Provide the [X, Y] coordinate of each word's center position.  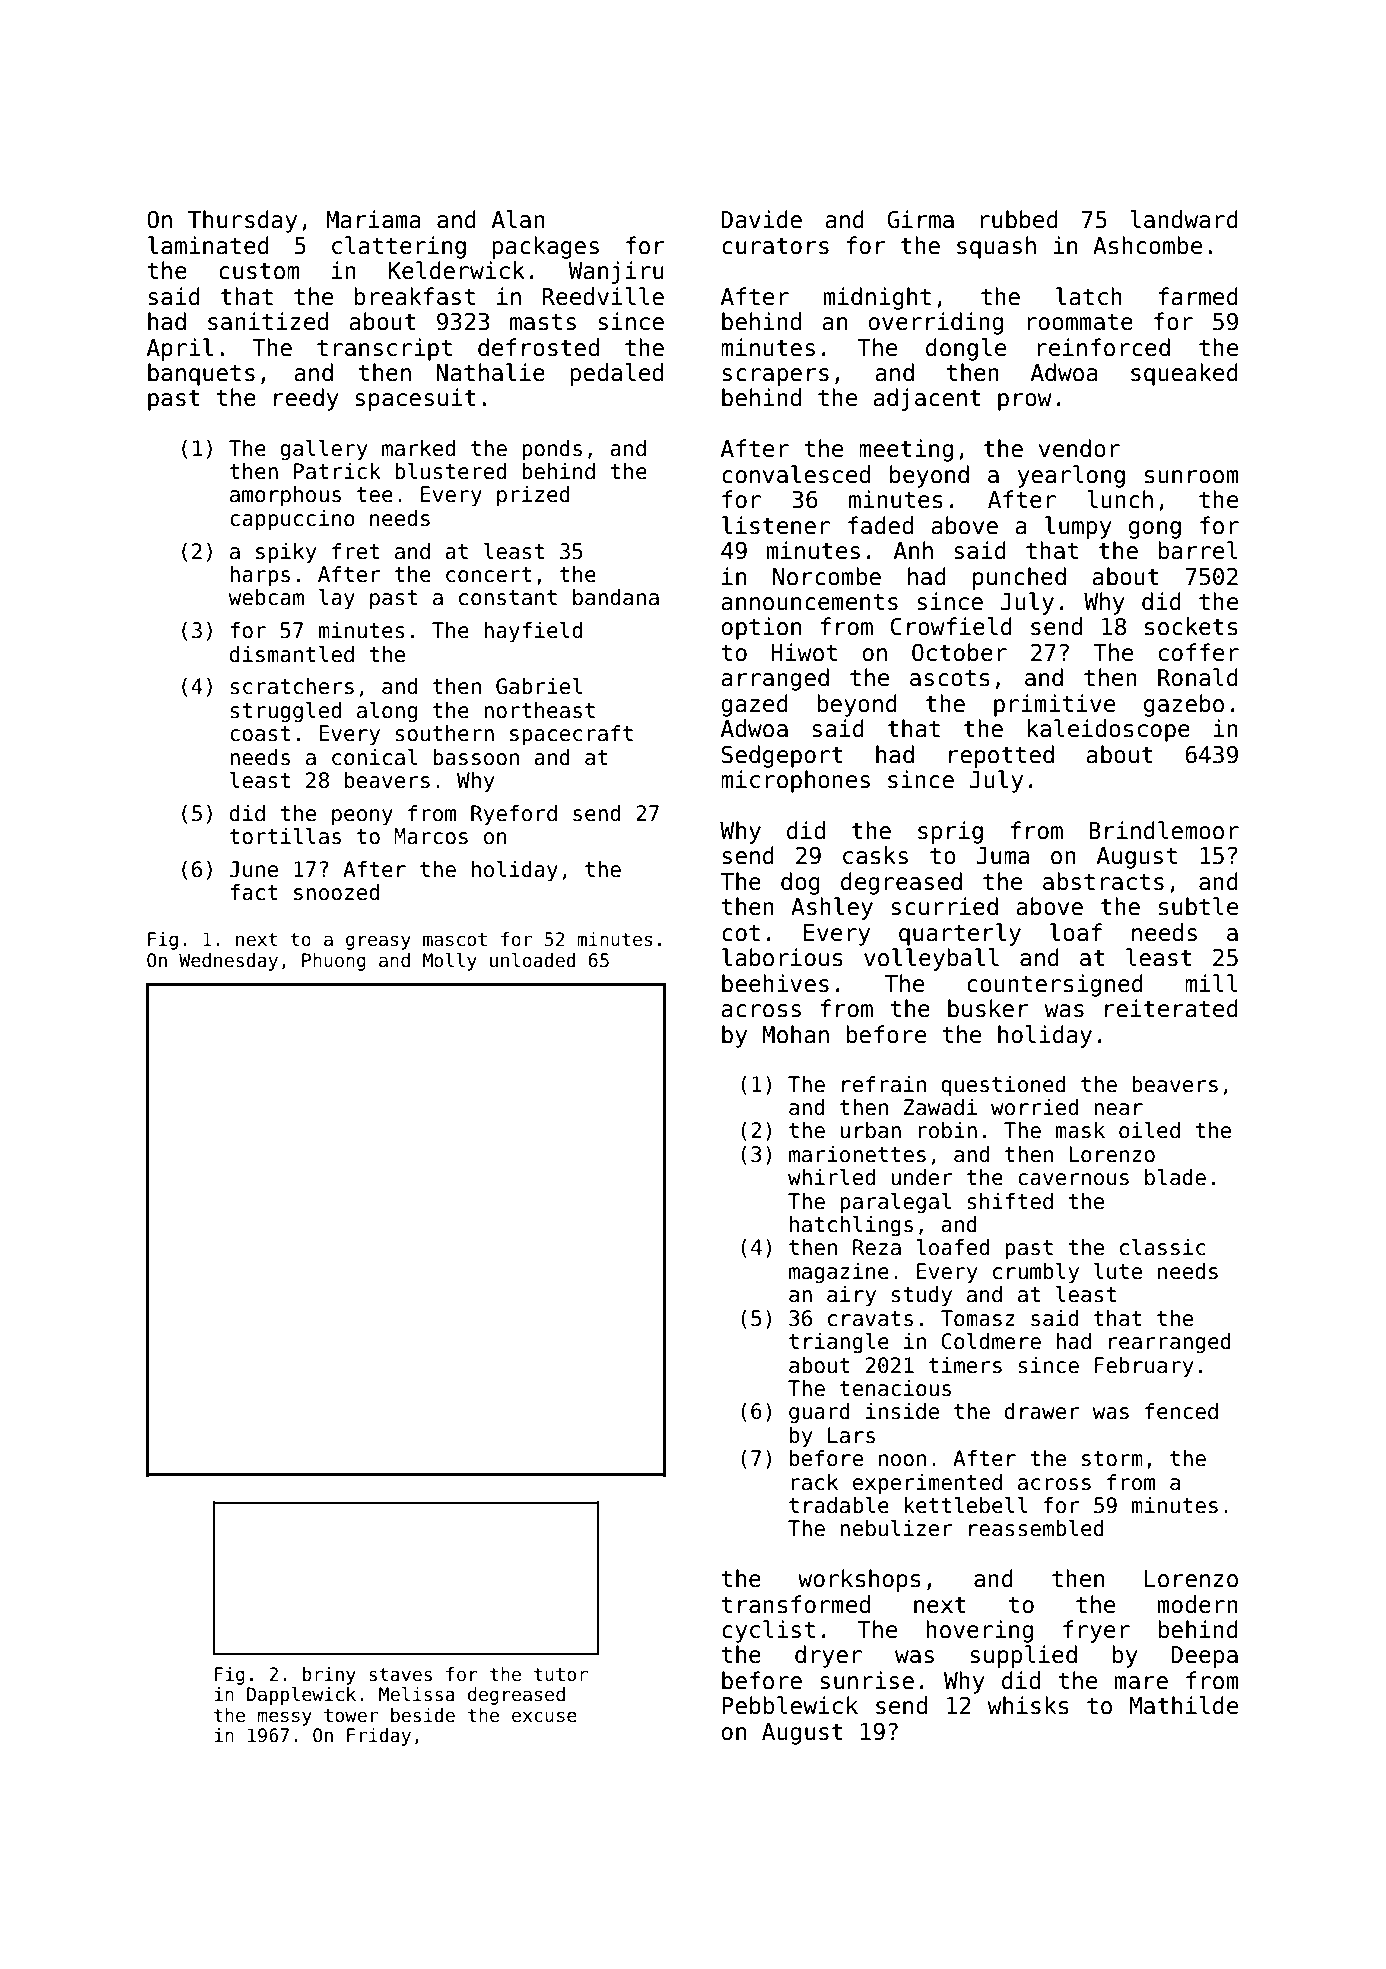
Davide [762, 219]
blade [1175, 1177]
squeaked [1184, 374]
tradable [839, 1505]
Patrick [337, 471]
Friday [379, 1737]
